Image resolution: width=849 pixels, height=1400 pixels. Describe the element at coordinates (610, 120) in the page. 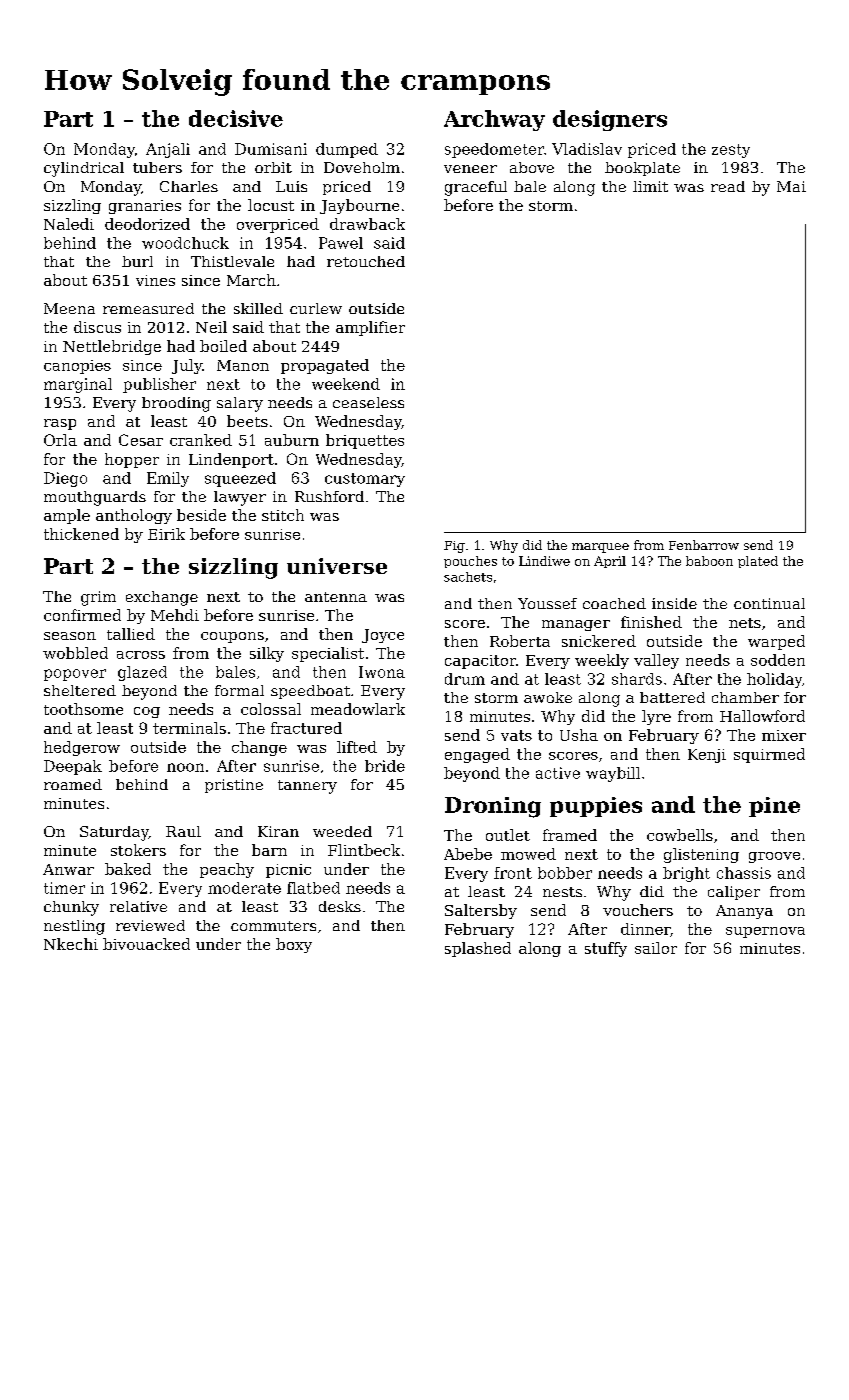

I see `designers` at that location.
